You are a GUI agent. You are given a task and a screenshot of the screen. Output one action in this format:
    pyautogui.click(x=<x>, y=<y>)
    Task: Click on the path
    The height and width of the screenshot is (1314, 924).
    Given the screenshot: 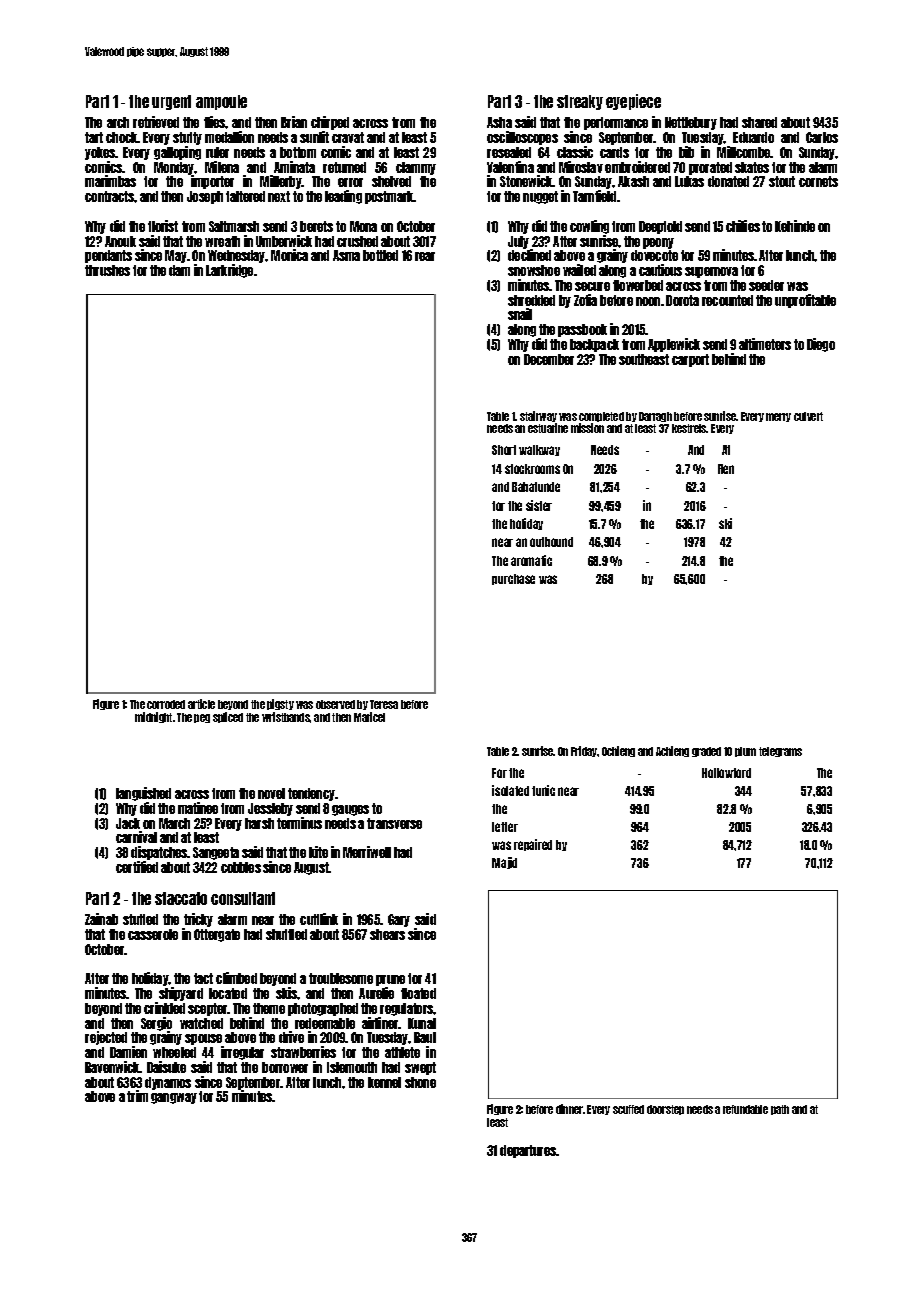 What is the action you would take?
    pyautogui.click(x=780, y=1110)
